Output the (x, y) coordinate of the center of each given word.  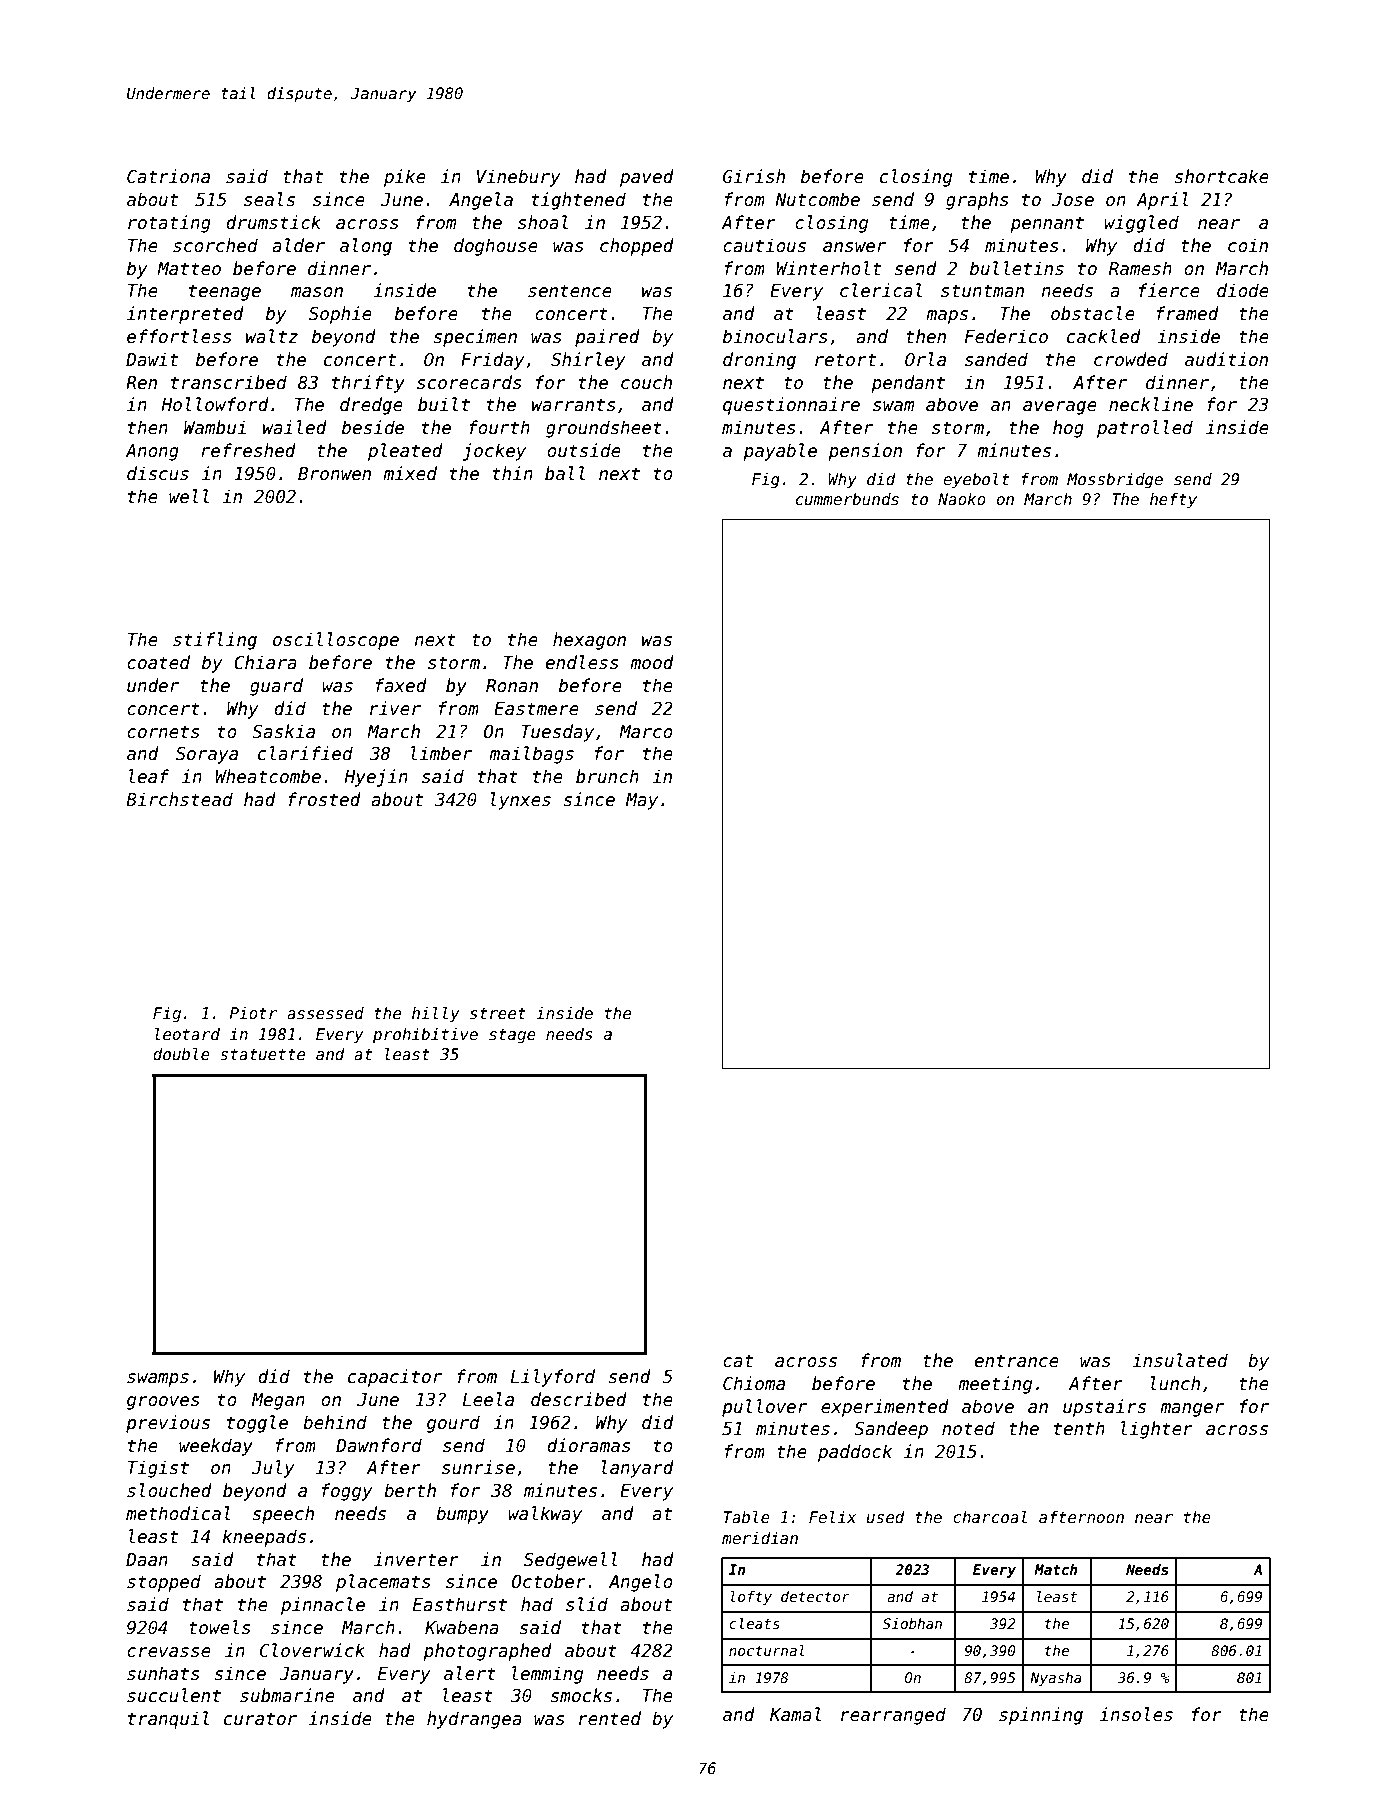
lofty (751, 1598)
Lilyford (552, 1378)
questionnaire (791, 406)
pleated (405, 452)
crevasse (169, 1652)
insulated (1180, 1360)
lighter (1157, 1430)
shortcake (1221, 176)
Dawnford (379, 1445)
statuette (262, 1055)
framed (1187, 313)
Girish (754, 176)
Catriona (168, 176)
